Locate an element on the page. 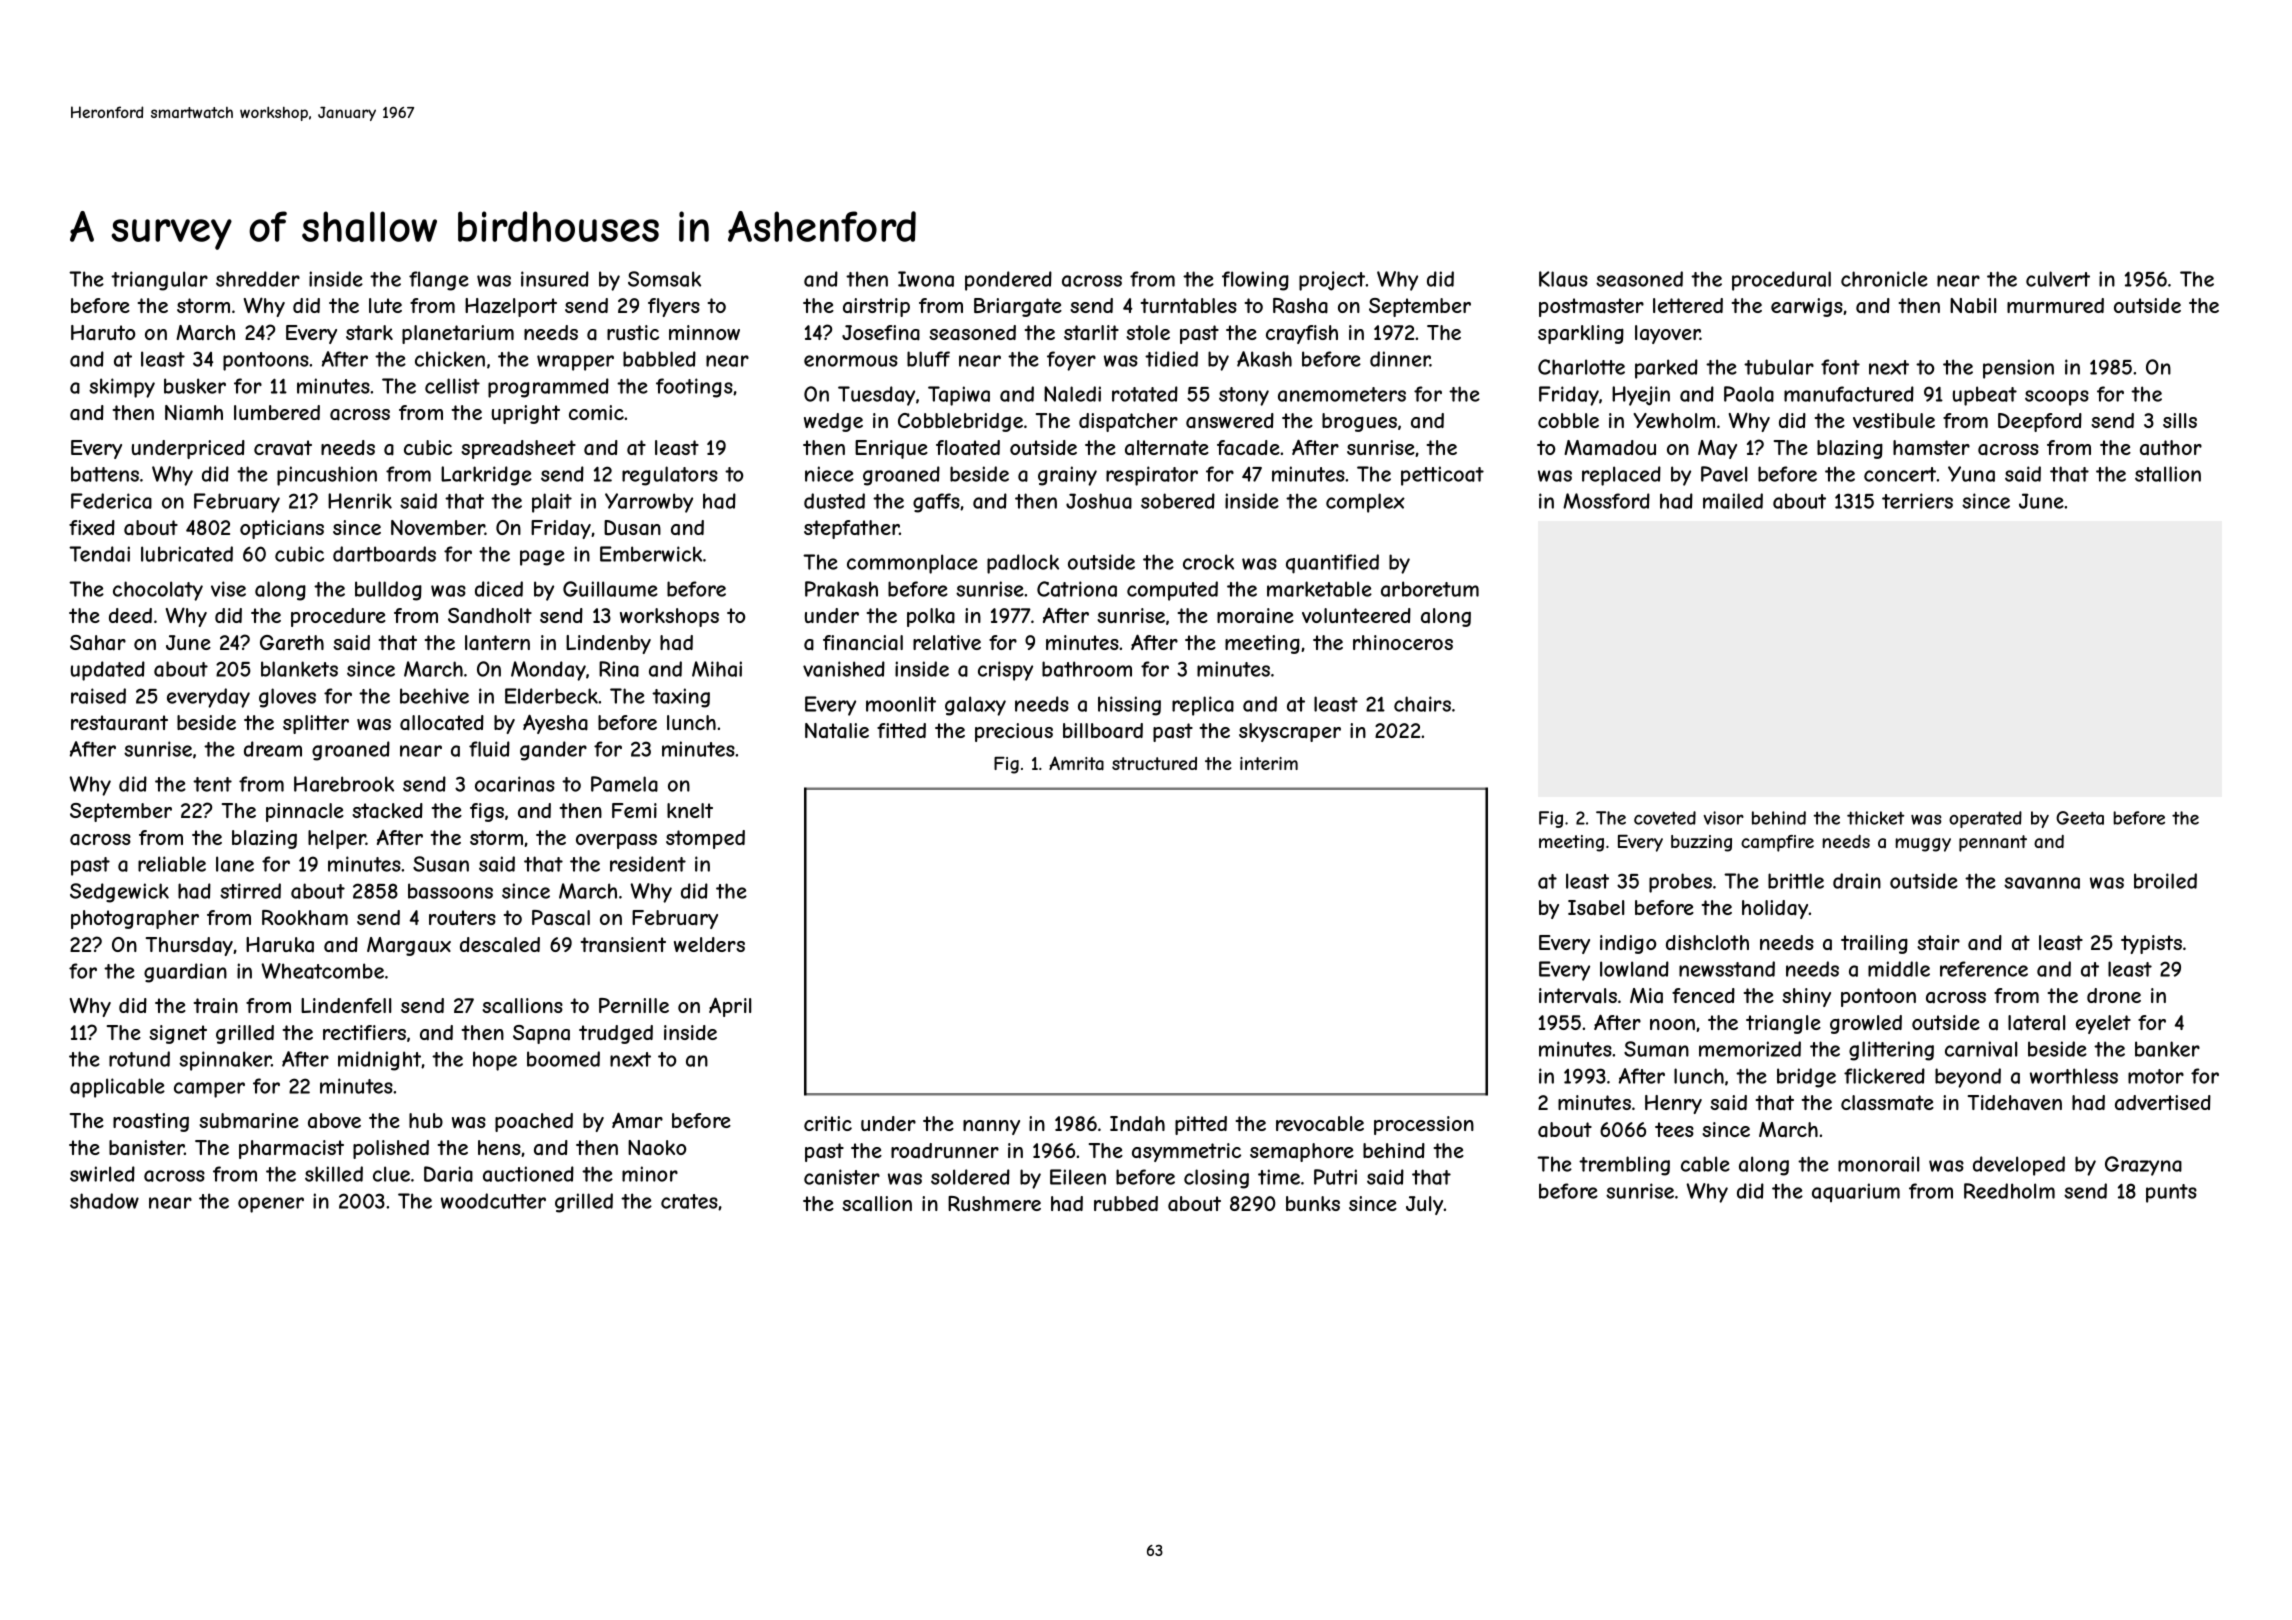  Haruto is located at coordinates (103, 333).
